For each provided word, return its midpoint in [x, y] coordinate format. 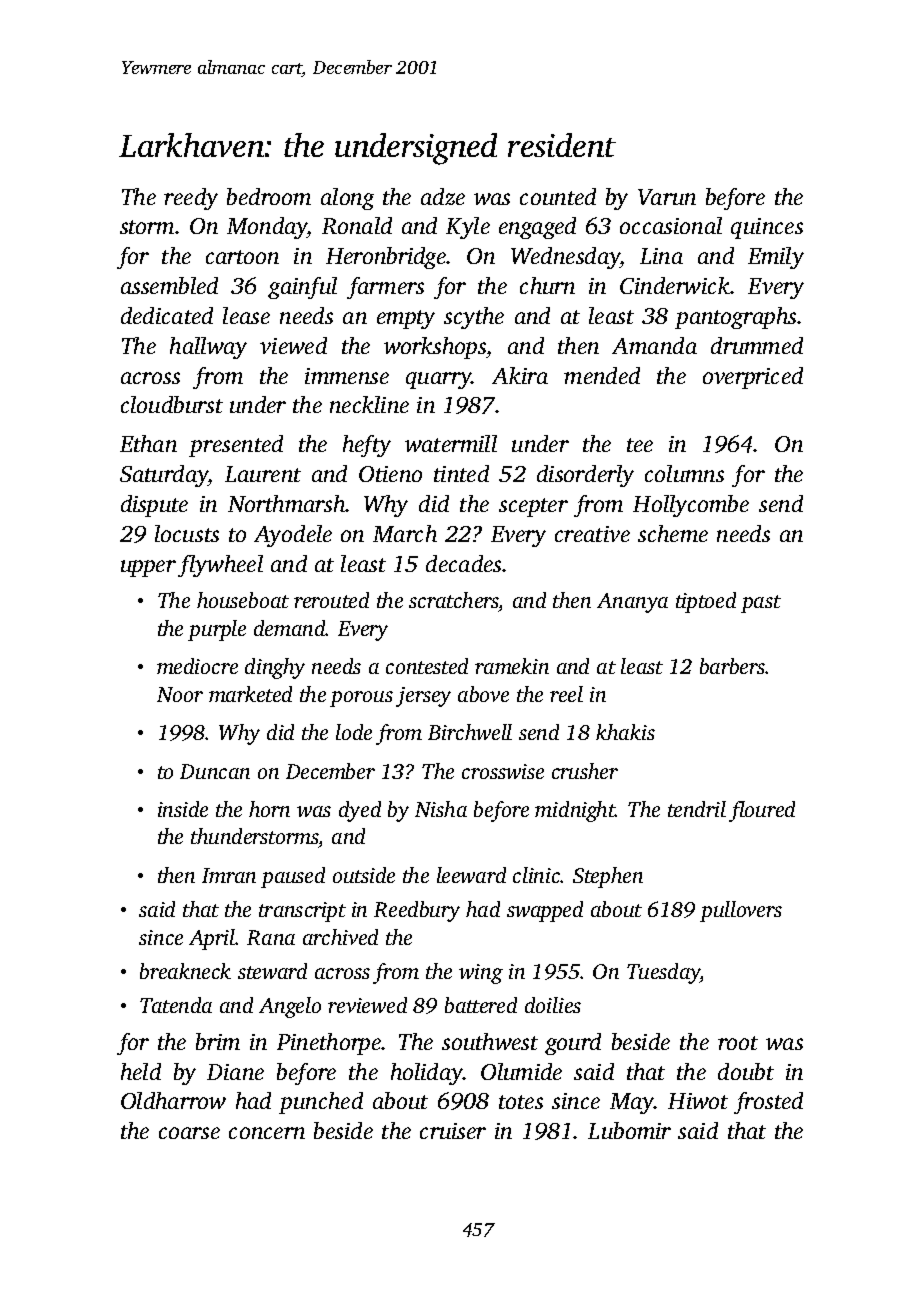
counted [558, 196]
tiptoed [706, 602]
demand [290, 628]
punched [321, 1103]
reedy [191, 199]
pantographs [735, 318]
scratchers [454, 602]
